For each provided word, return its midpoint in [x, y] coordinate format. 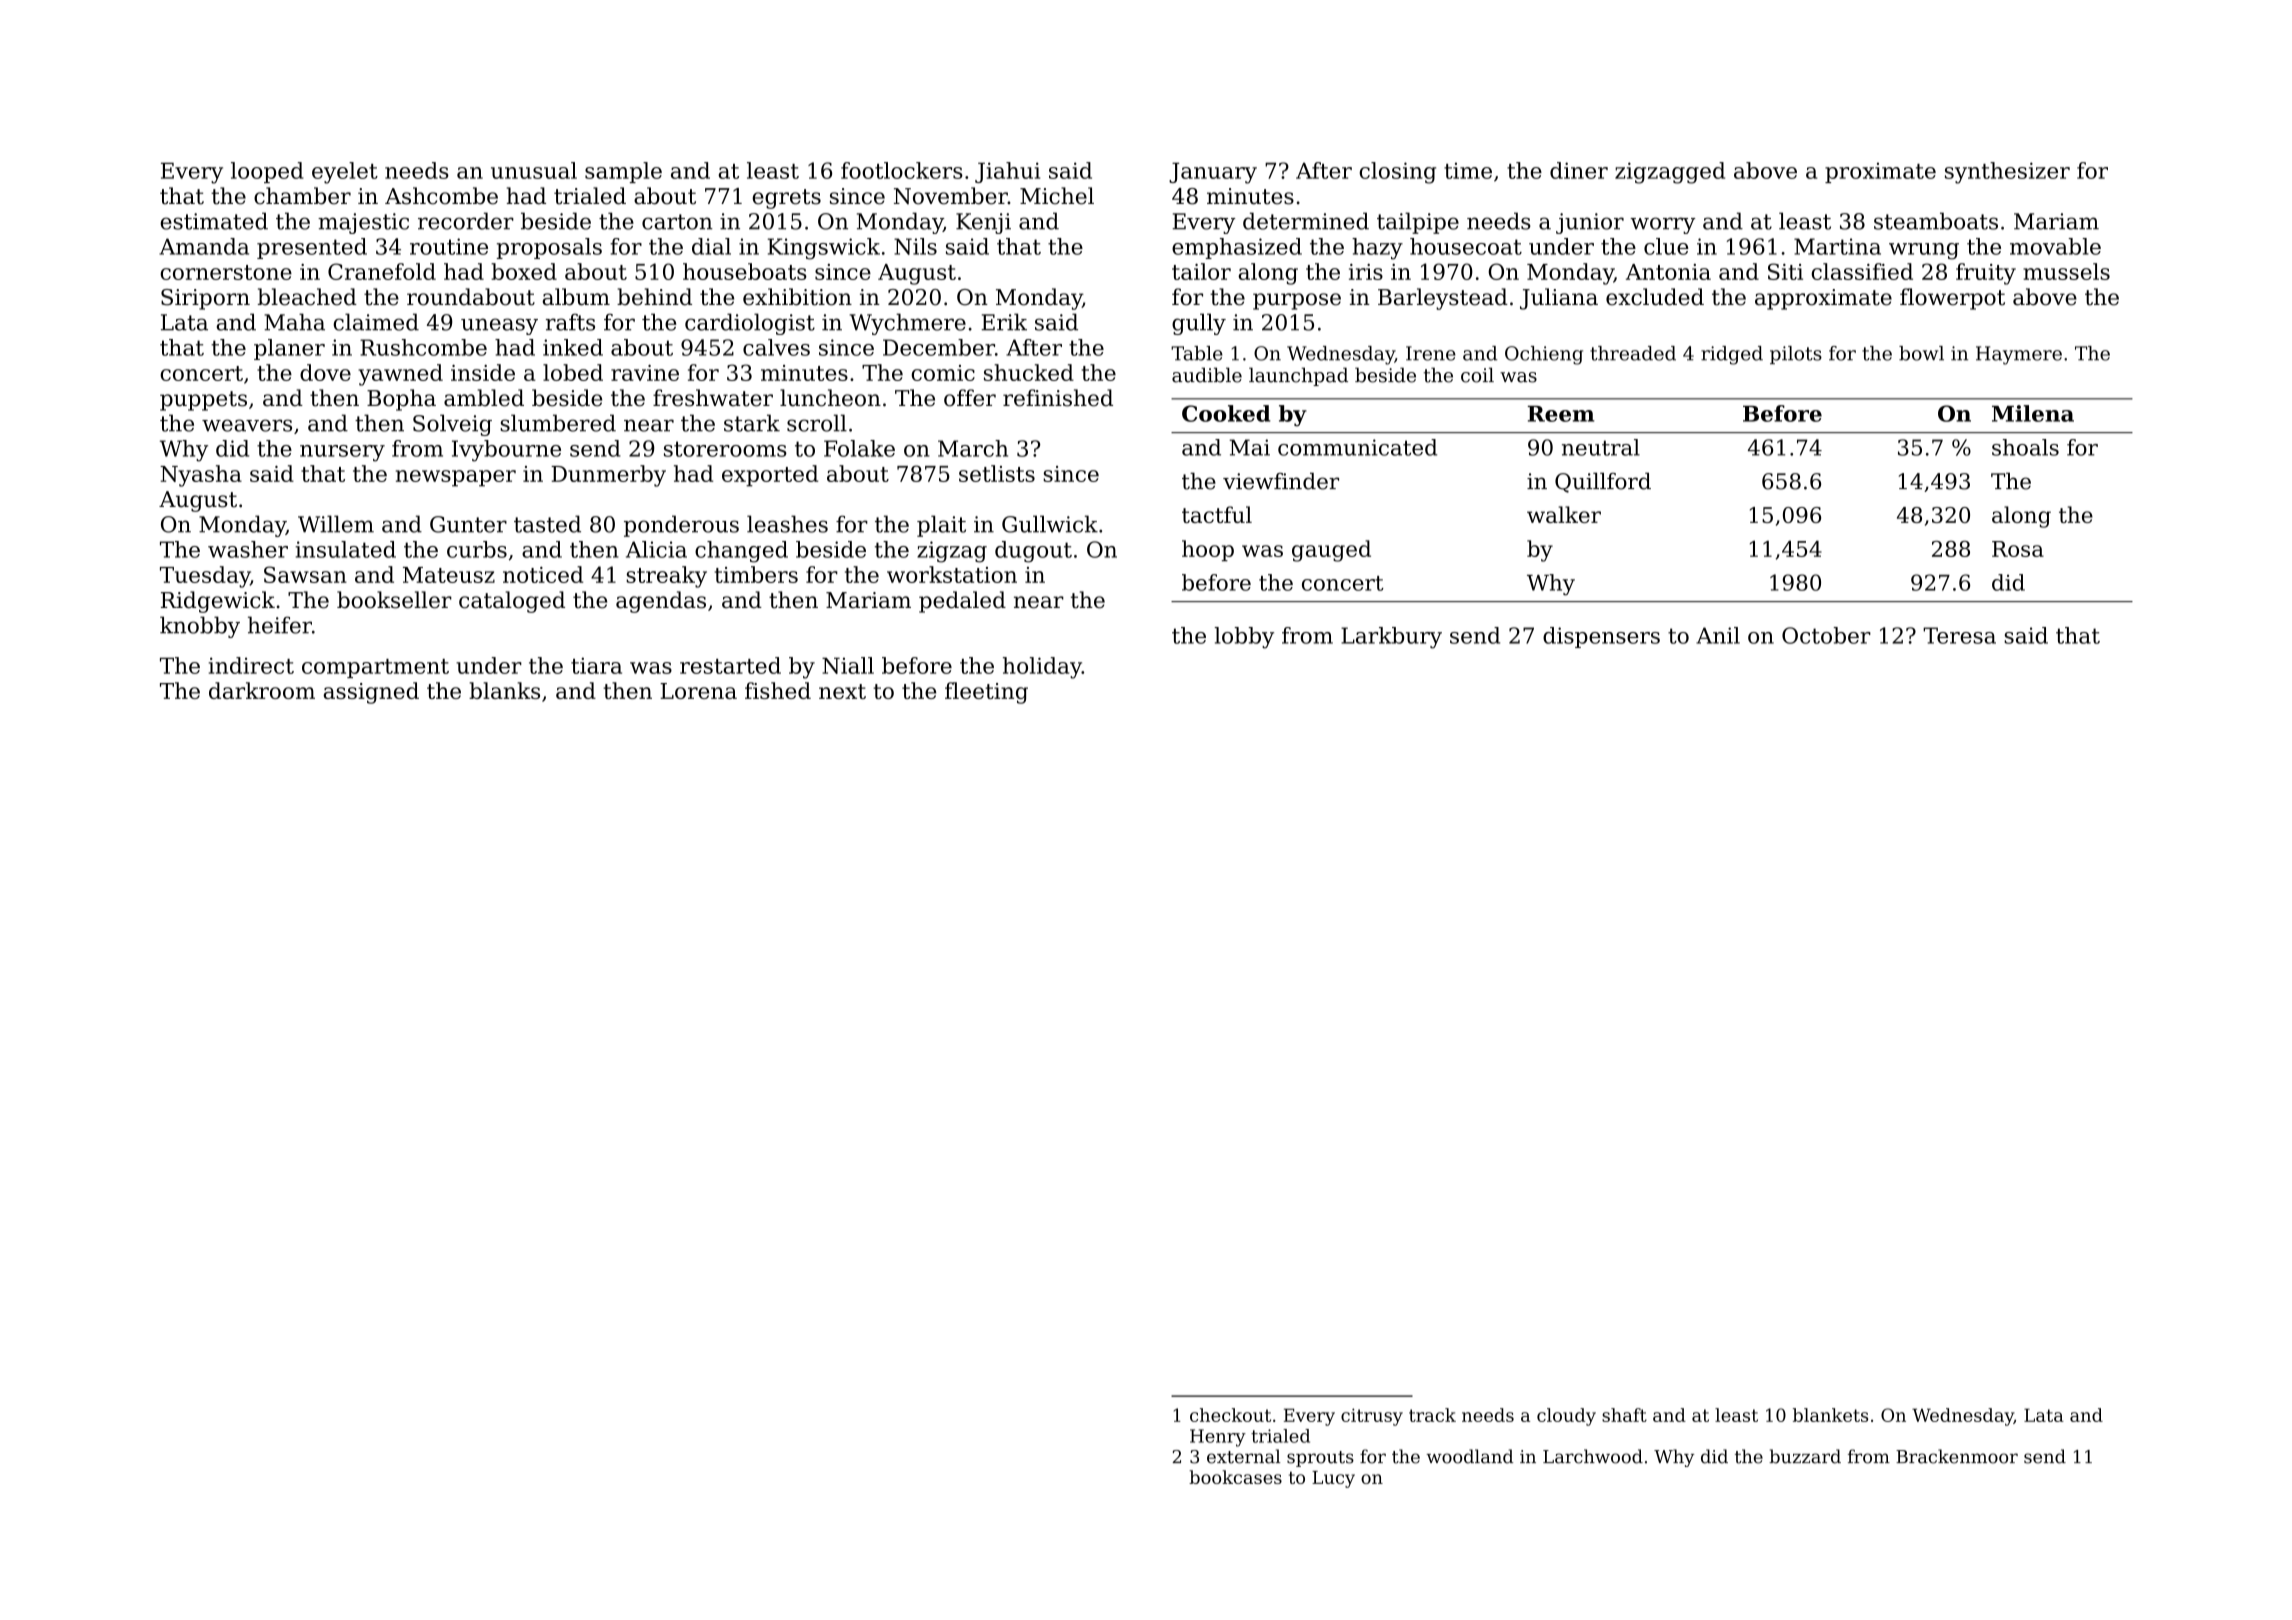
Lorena [698, 691]
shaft [1624, 1415]
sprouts [1320, 1459]
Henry [1218, 1438]
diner [1579, 170]
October [1826, 635]
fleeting [986, 693]
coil [1477, 375]
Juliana [1559, 299]
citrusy [1372, 1417]
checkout [1230, 1415]
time [1468, 171]
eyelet [345, 173]
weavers [247, 425]
